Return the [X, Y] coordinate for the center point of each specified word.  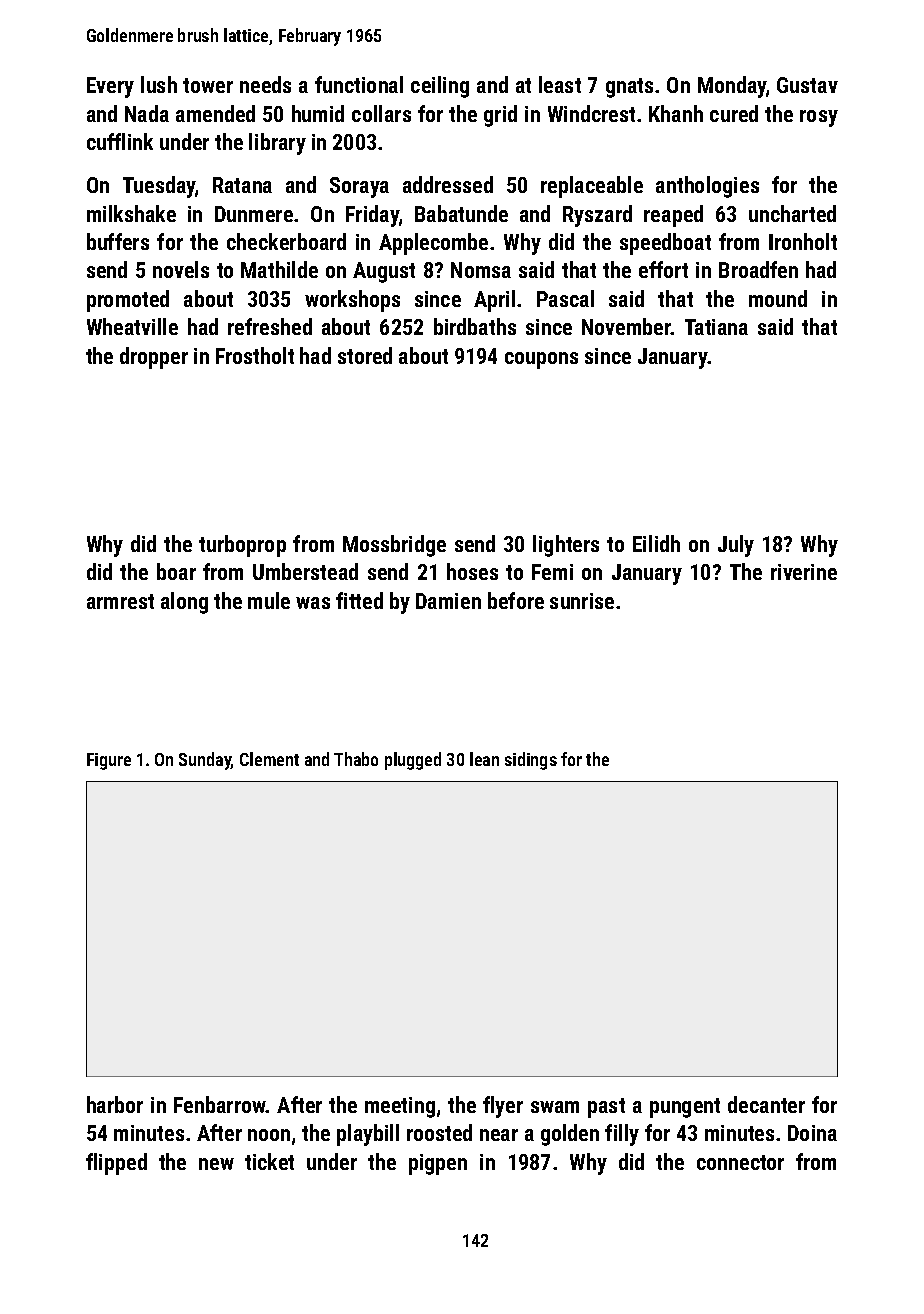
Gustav [807, 85]
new [216, 1164]
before [516, 600]
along [184, 603]
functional [359, 84]
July [736, 546]
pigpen [438, 1164]
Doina [812, 1133]
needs [265, 84]
